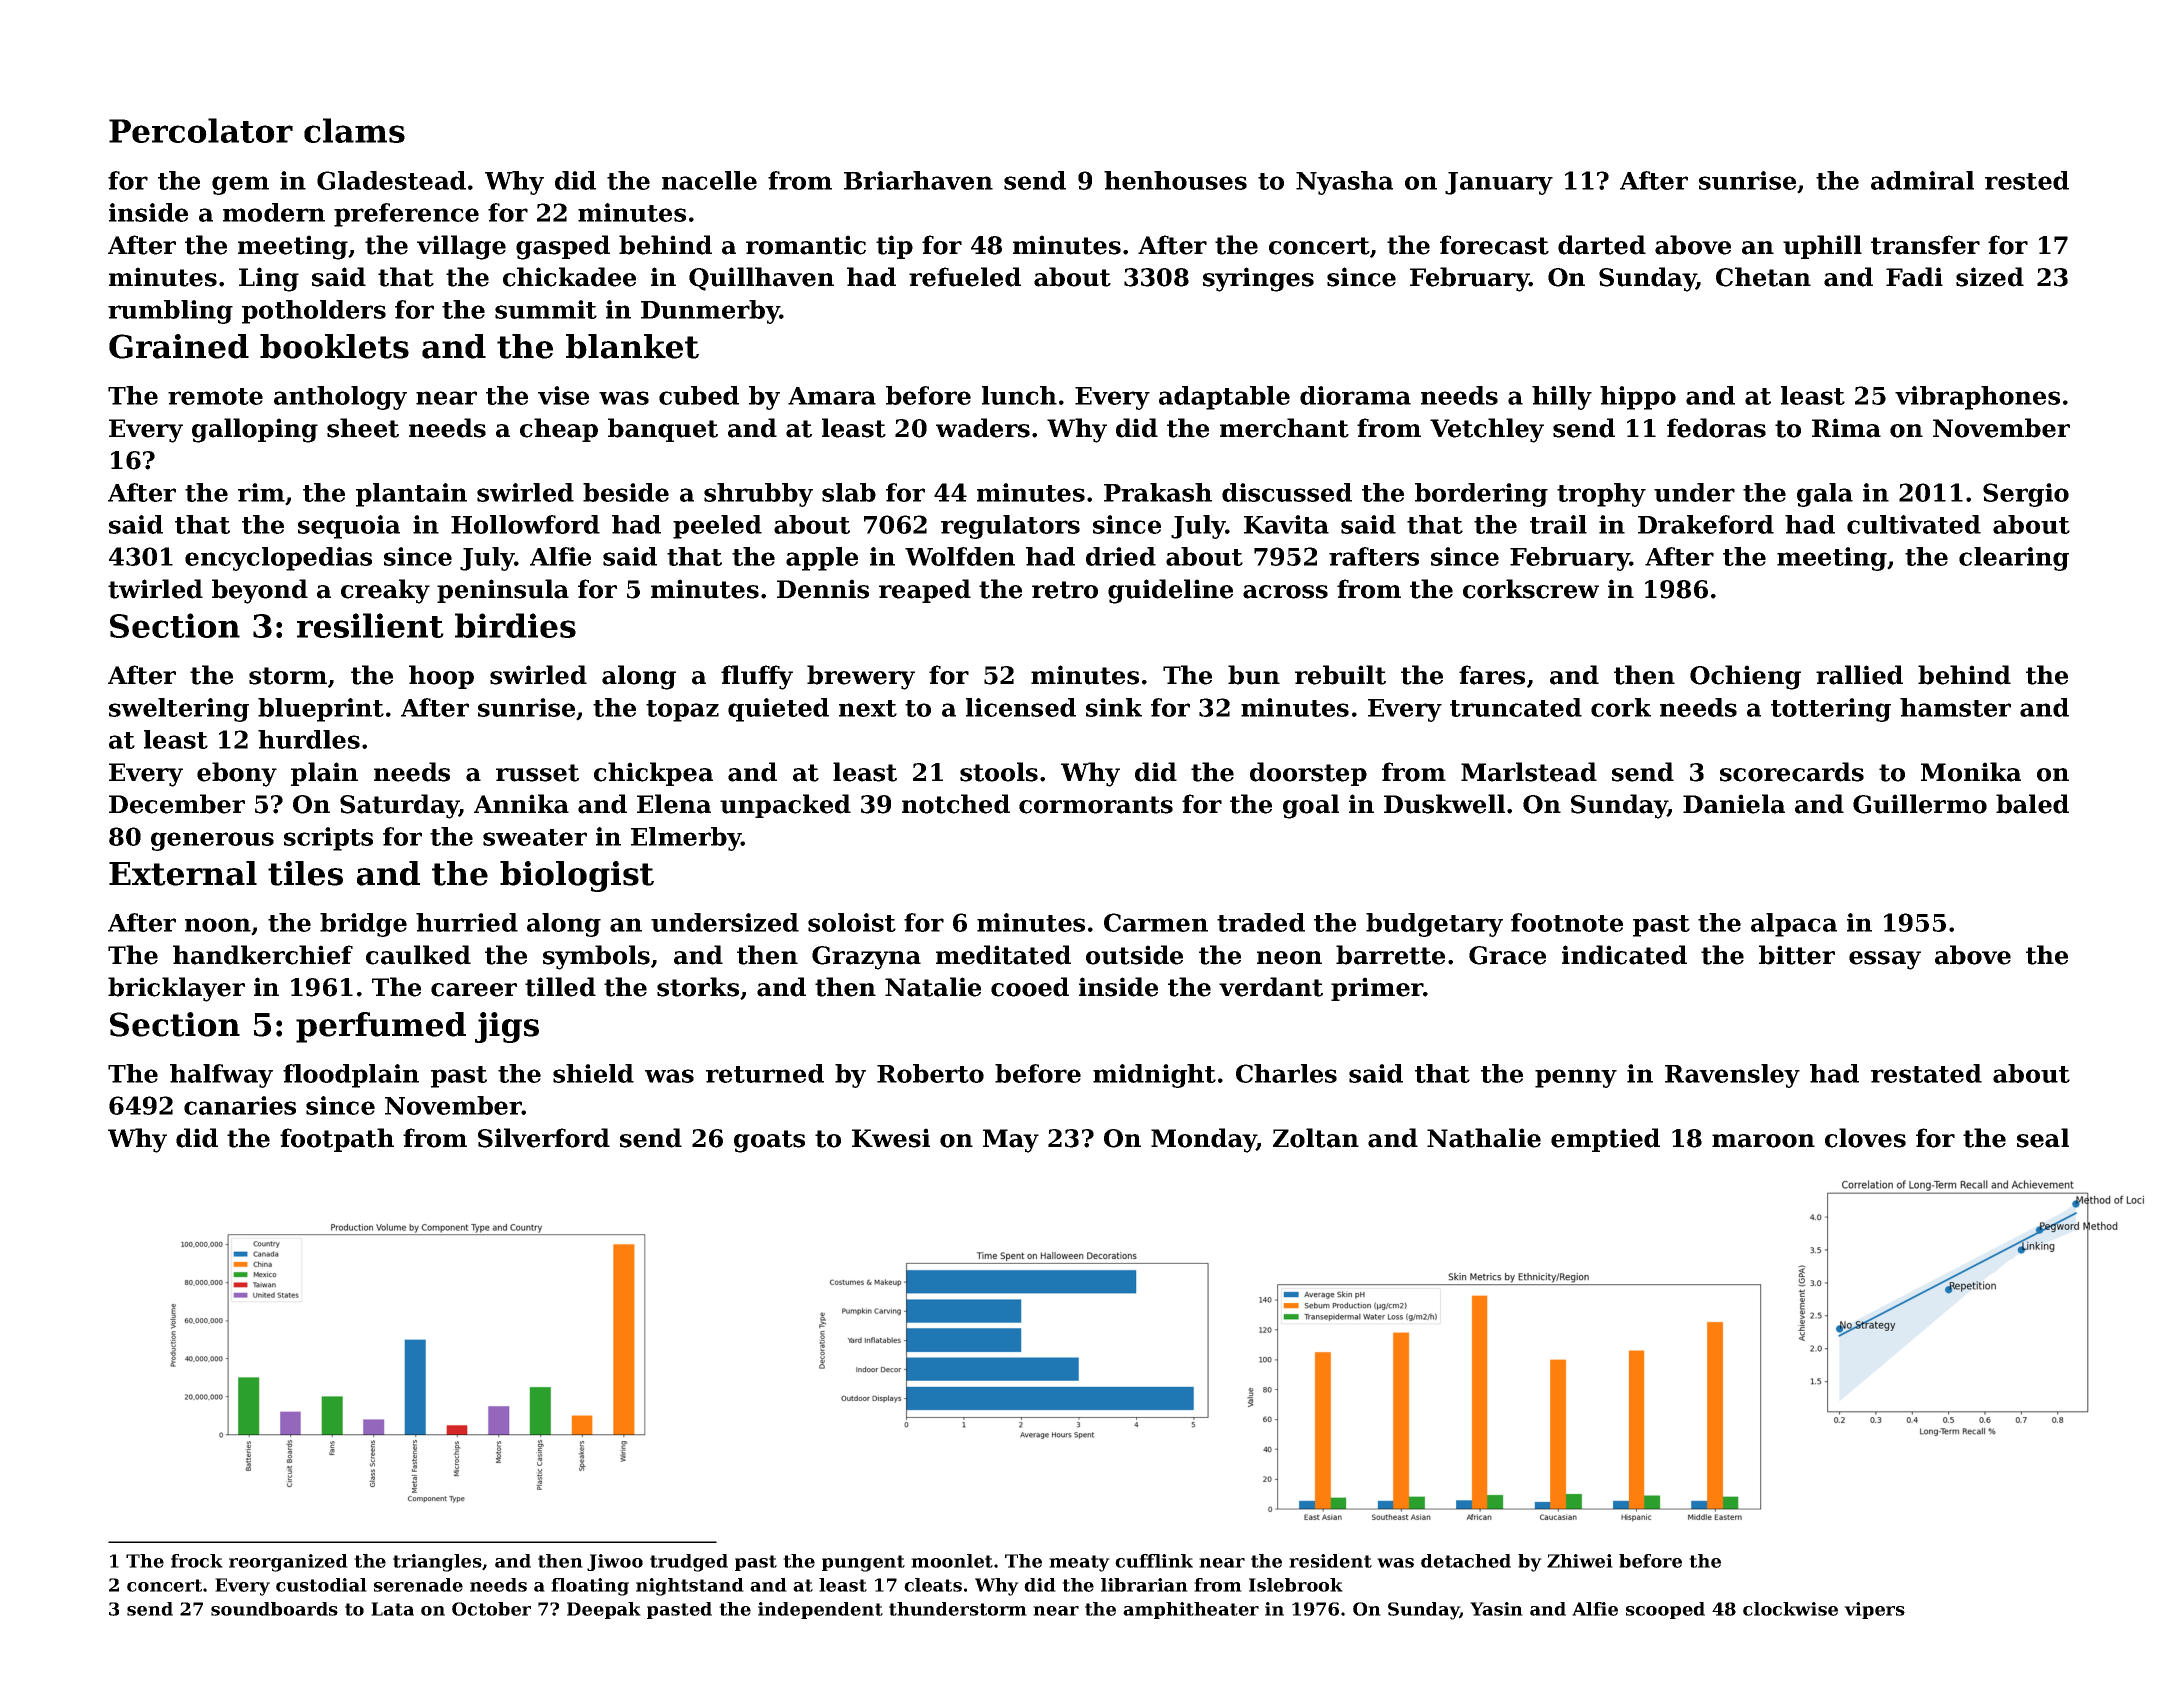 The height and width of the image is (1683, 2178). Describe the element at coordinates (212, 841) in the image. I see `generous` at that location.
